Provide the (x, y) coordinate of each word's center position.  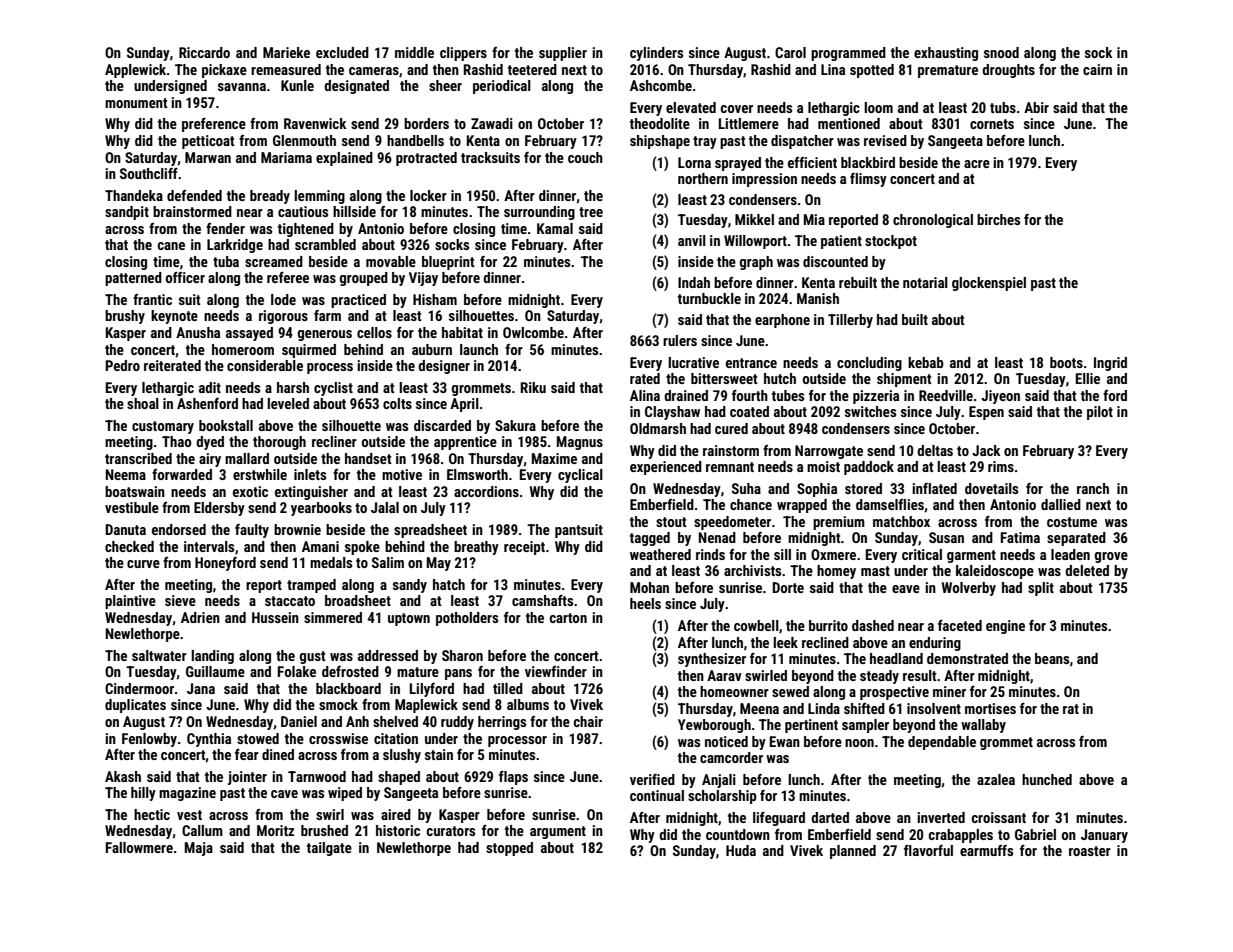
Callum (202, 830)
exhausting (946, 54)
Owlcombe (533, 332)
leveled (288, 403)
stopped (509, 849)
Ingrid (1110, 364)
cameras (374, 71)
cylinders (656, 54)
